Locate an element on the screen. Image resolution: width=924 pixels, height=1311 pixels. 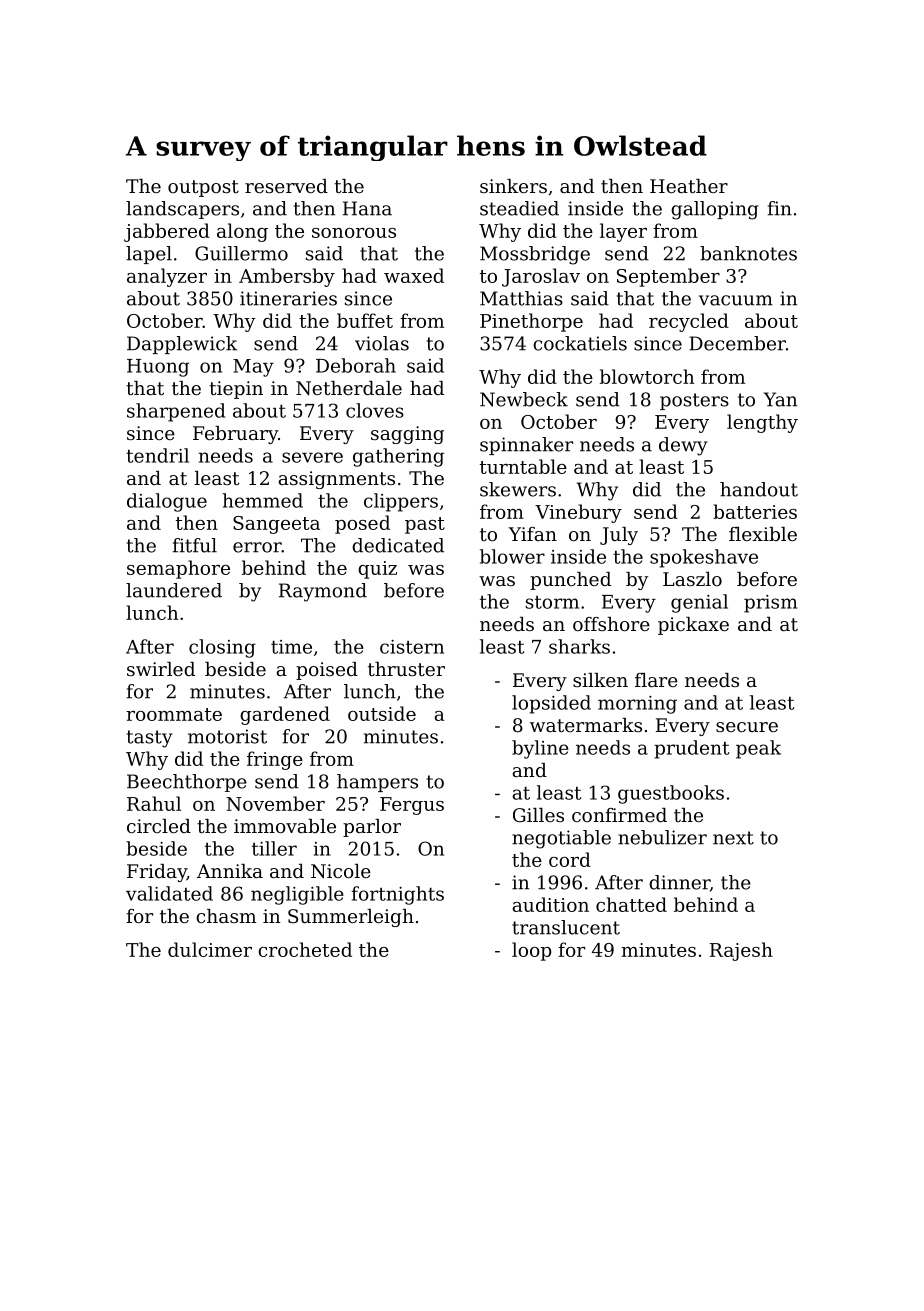
error is located at coordinates (257, 547).
